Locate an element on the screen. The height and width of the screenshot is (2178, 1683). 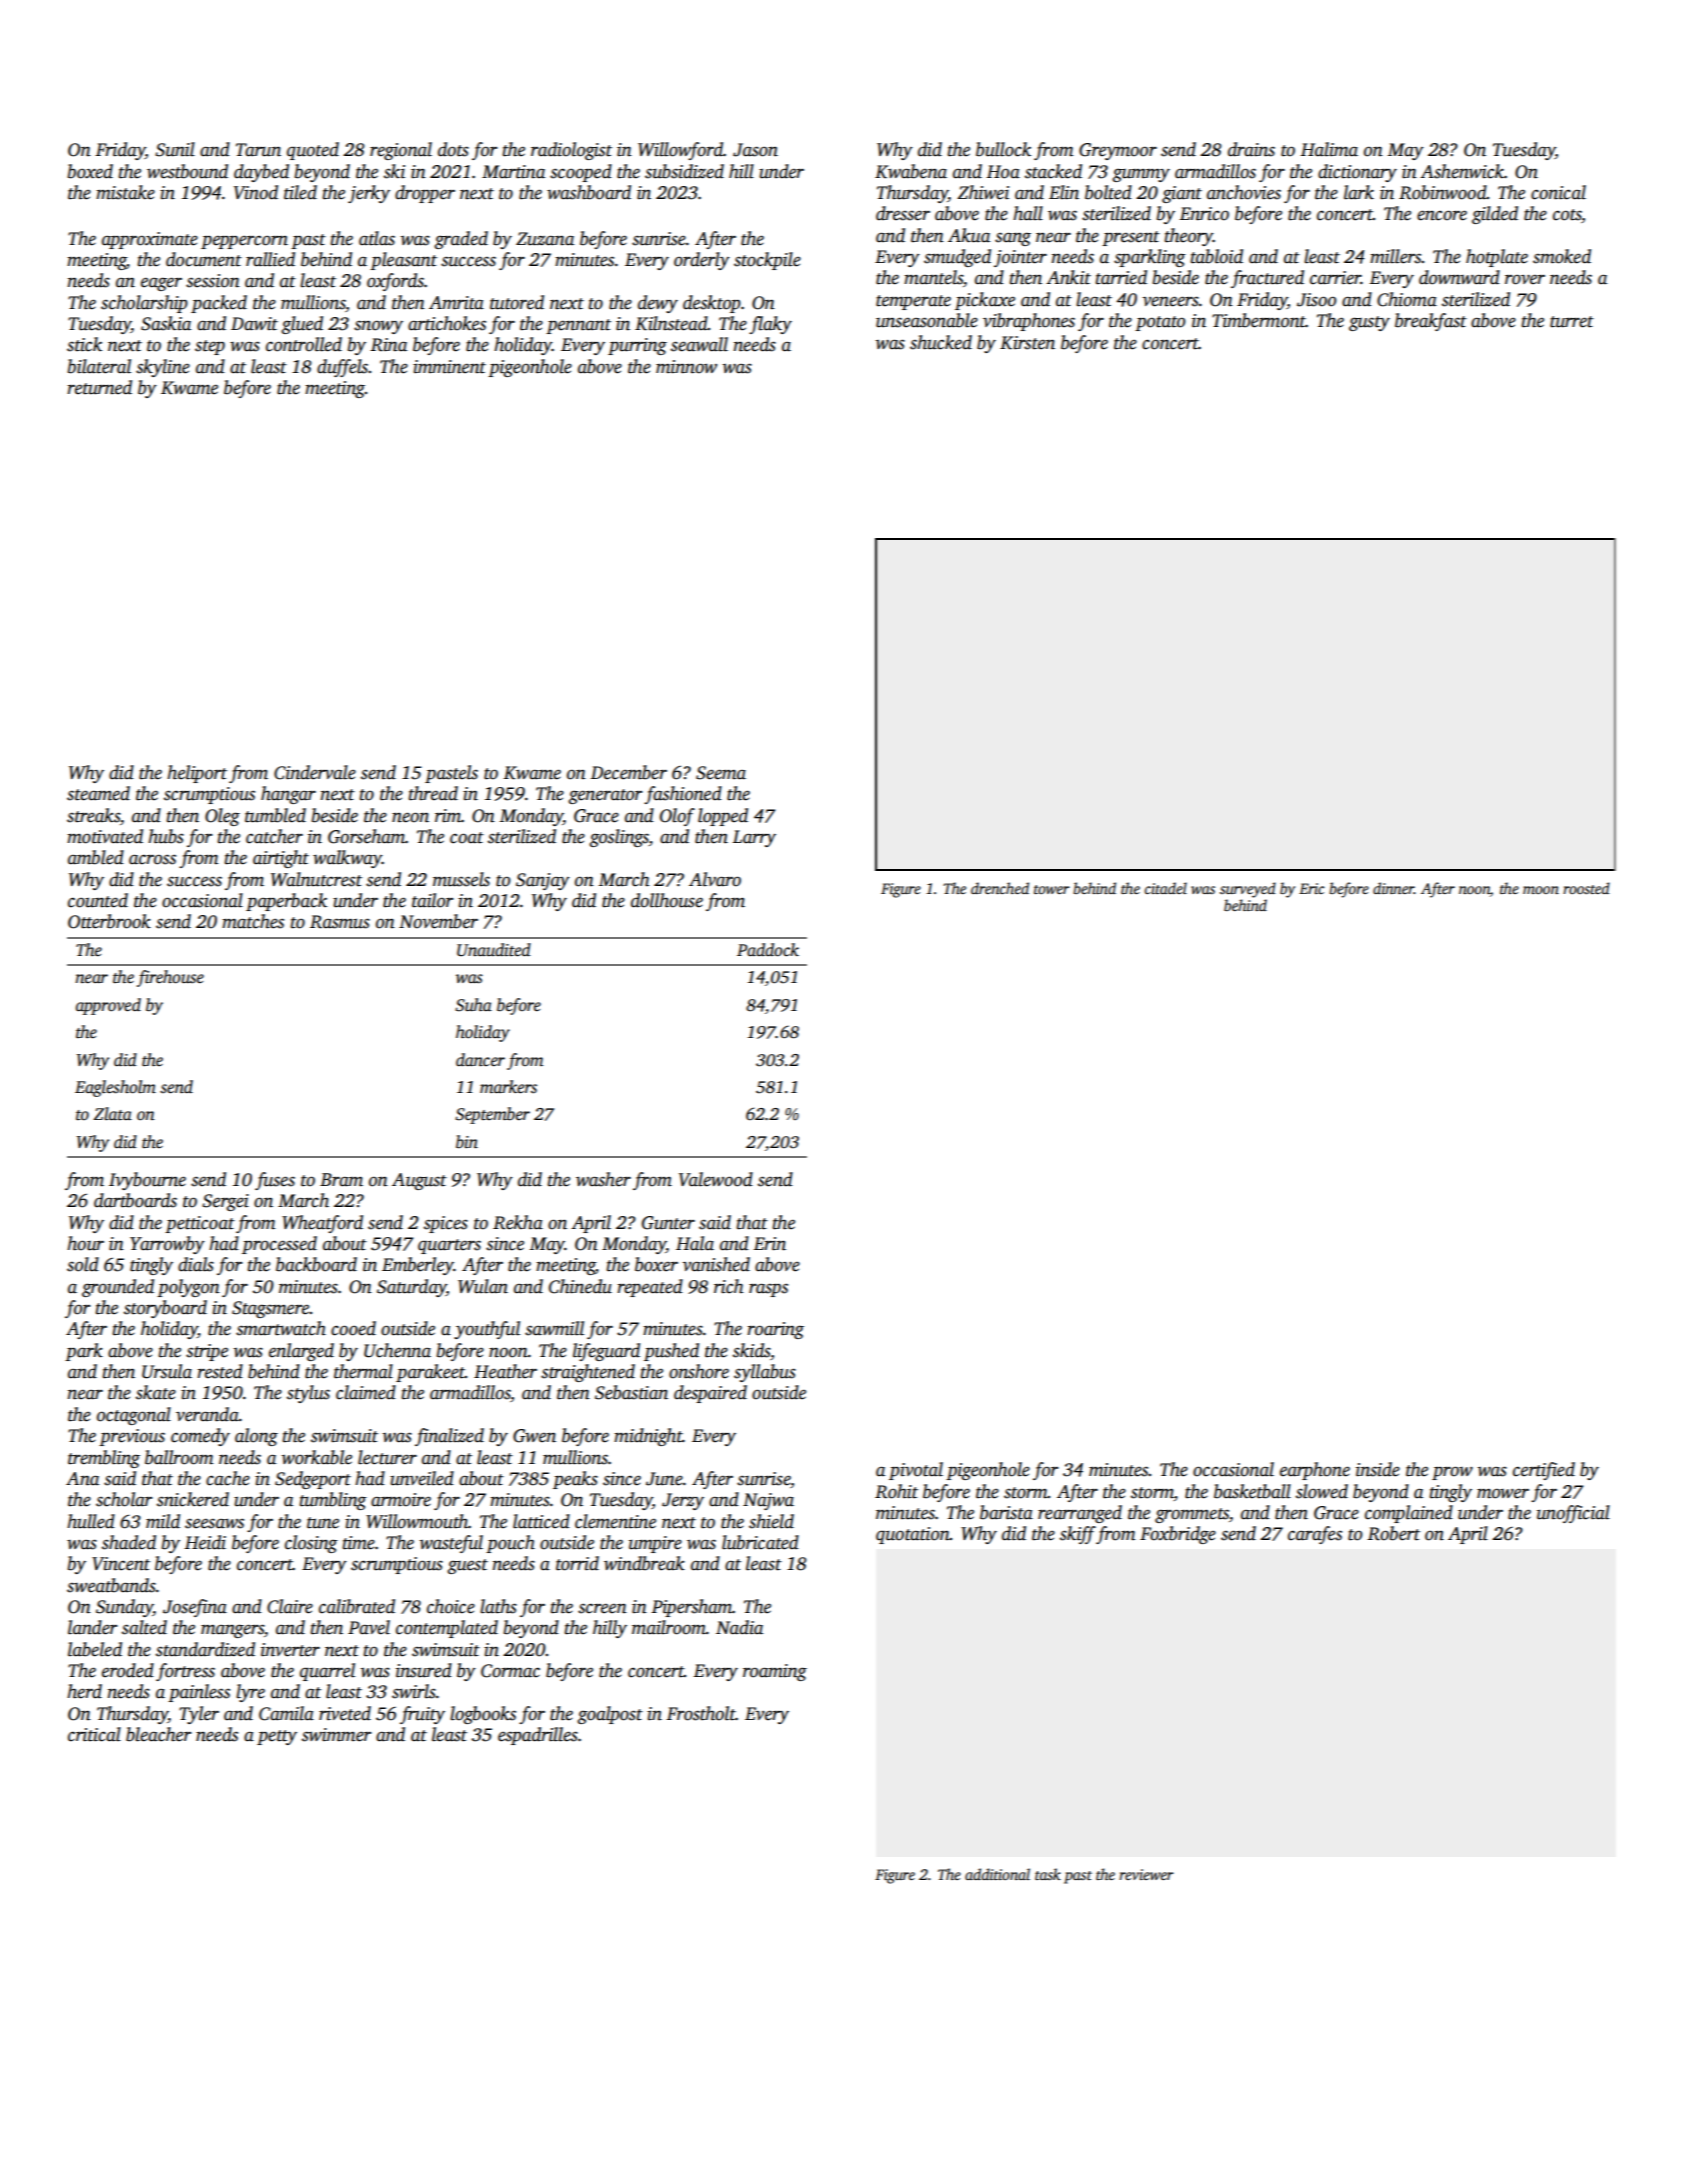
Rohit is located at coordinates (896, 1491).
